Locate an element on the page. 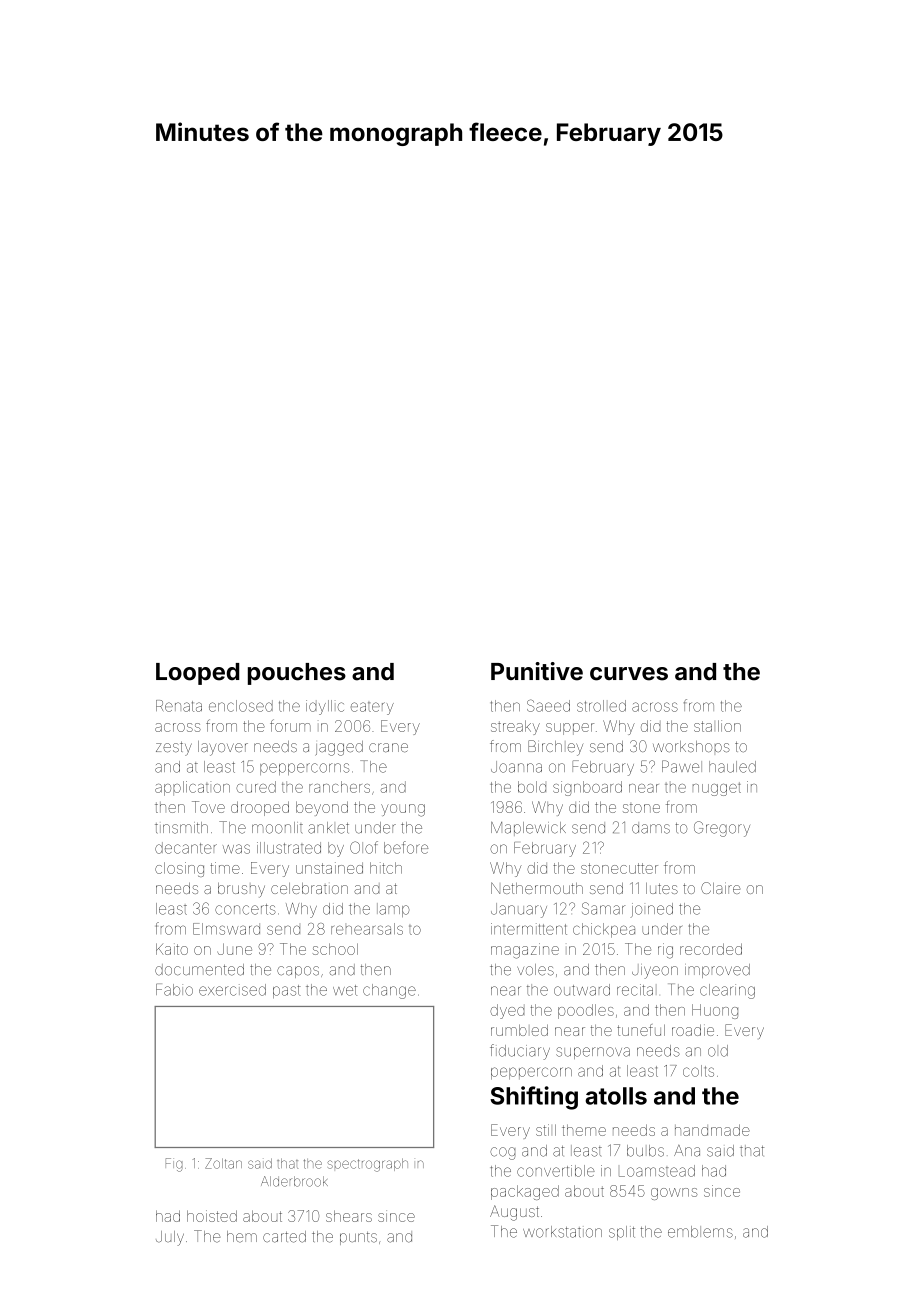 The width and height of the document is (924, 1311). streaky is located at coordinates (515, 727).
